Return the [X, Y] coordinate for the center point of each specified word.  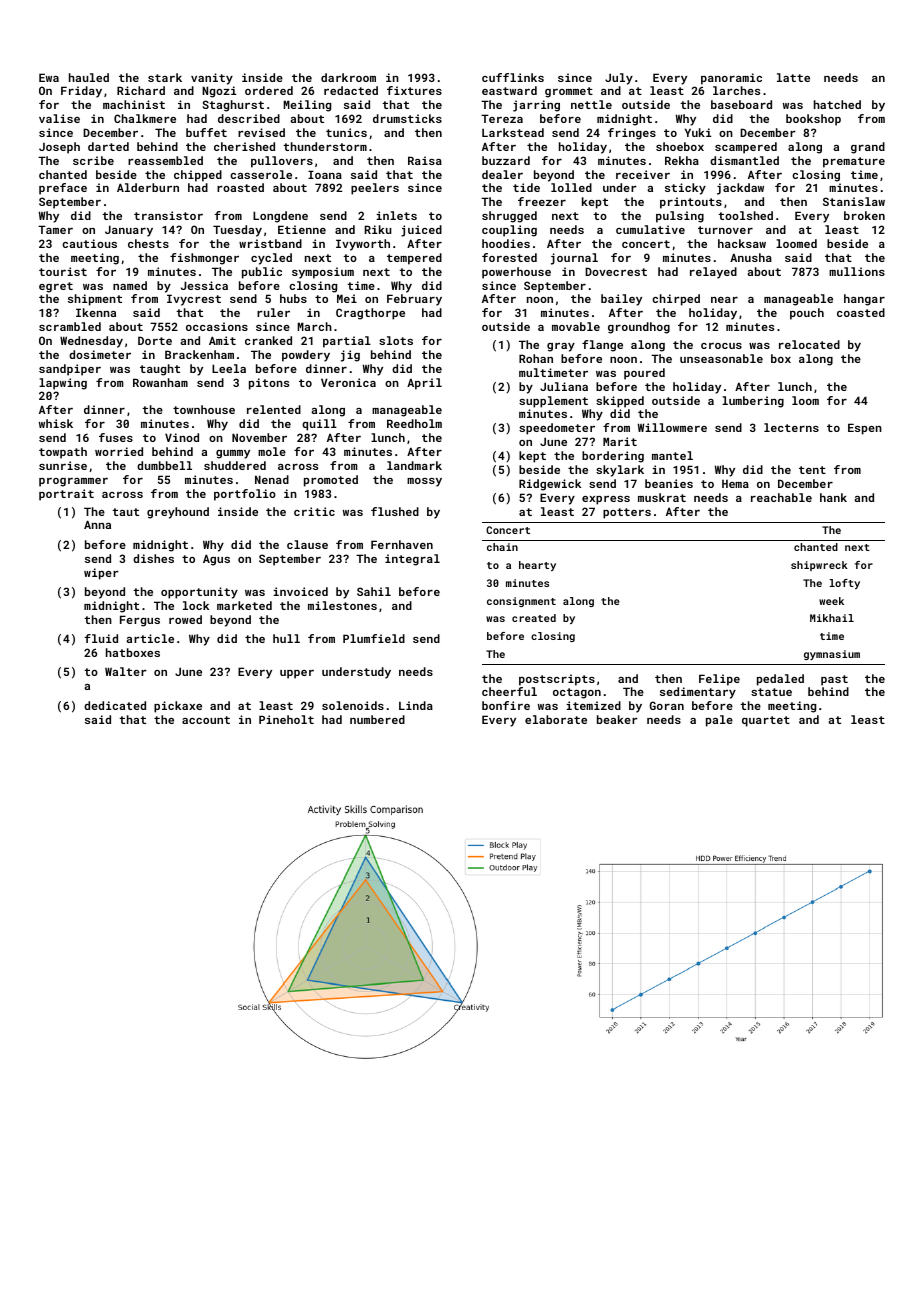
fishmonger [204, 259]
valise [59, 118]
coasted [861, 312]
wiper [101, 574]
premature [854, 162]
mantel [672, 455]
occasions [217, 326]
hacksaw [742, 243]
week [831, 601]
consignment [521, 602]
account [206, 720]
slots [396, 340]
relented [274, 409]
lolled [571, 187]
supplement [553, 402]
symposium [323, 273]
